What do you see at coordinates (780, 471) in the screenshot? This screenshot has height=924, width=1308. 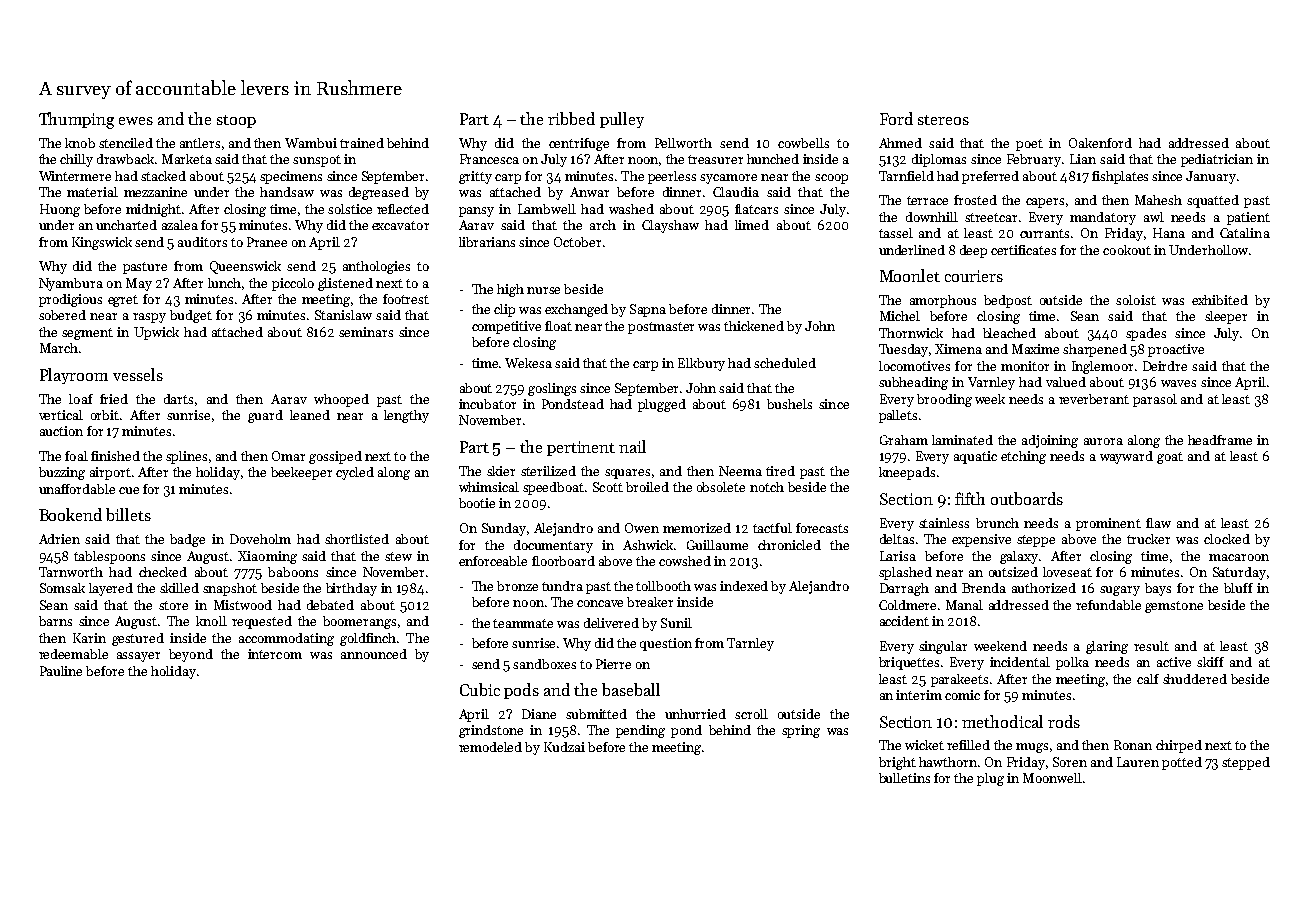 I see `tired` at bounding box center [780, 471].
